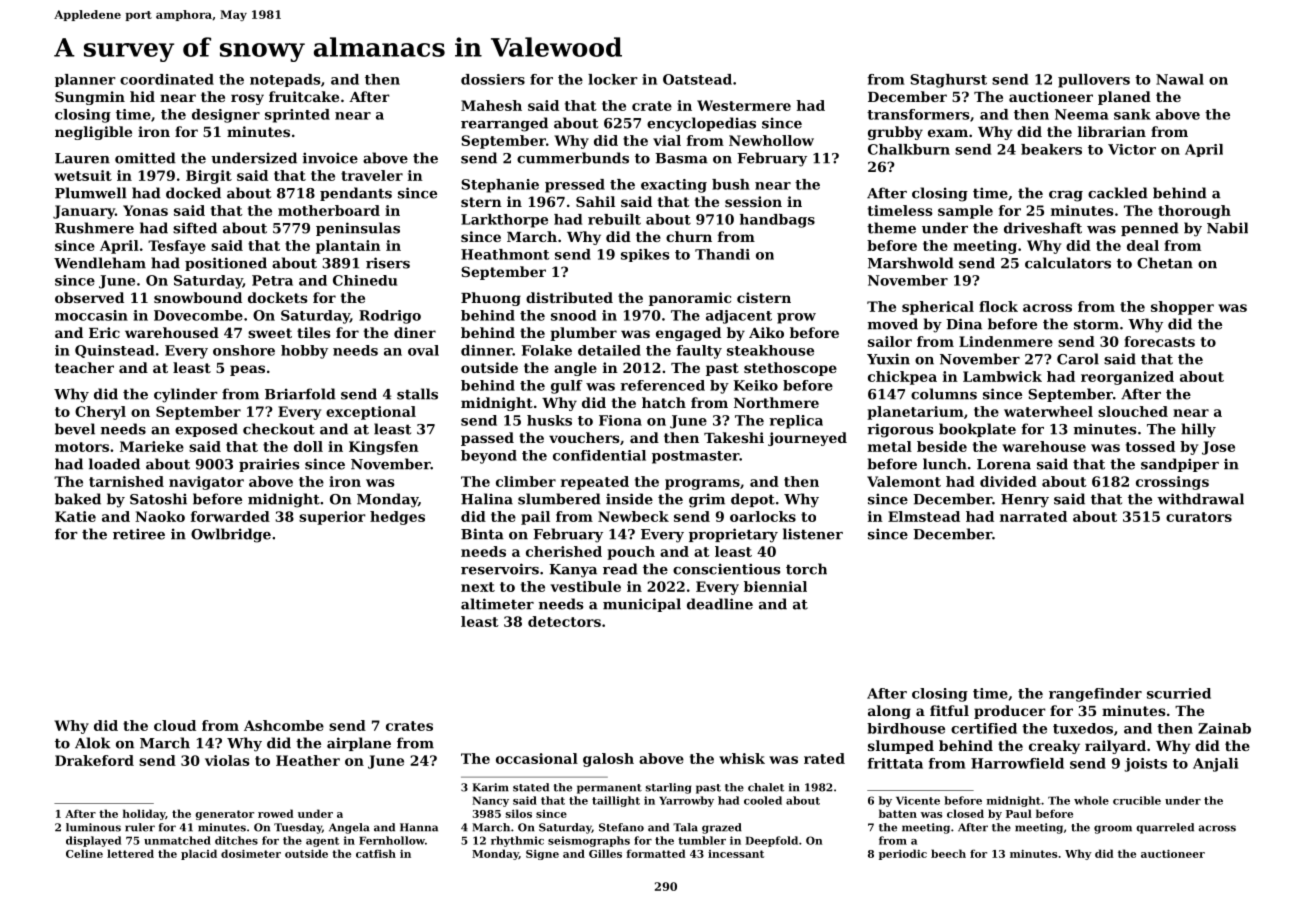 Image resolution: width=1308 pixels, height=924 pixels. What do you see at coordinates (145, 210) in the page?
I see `Yonas` at bounding box center [145, 210].
